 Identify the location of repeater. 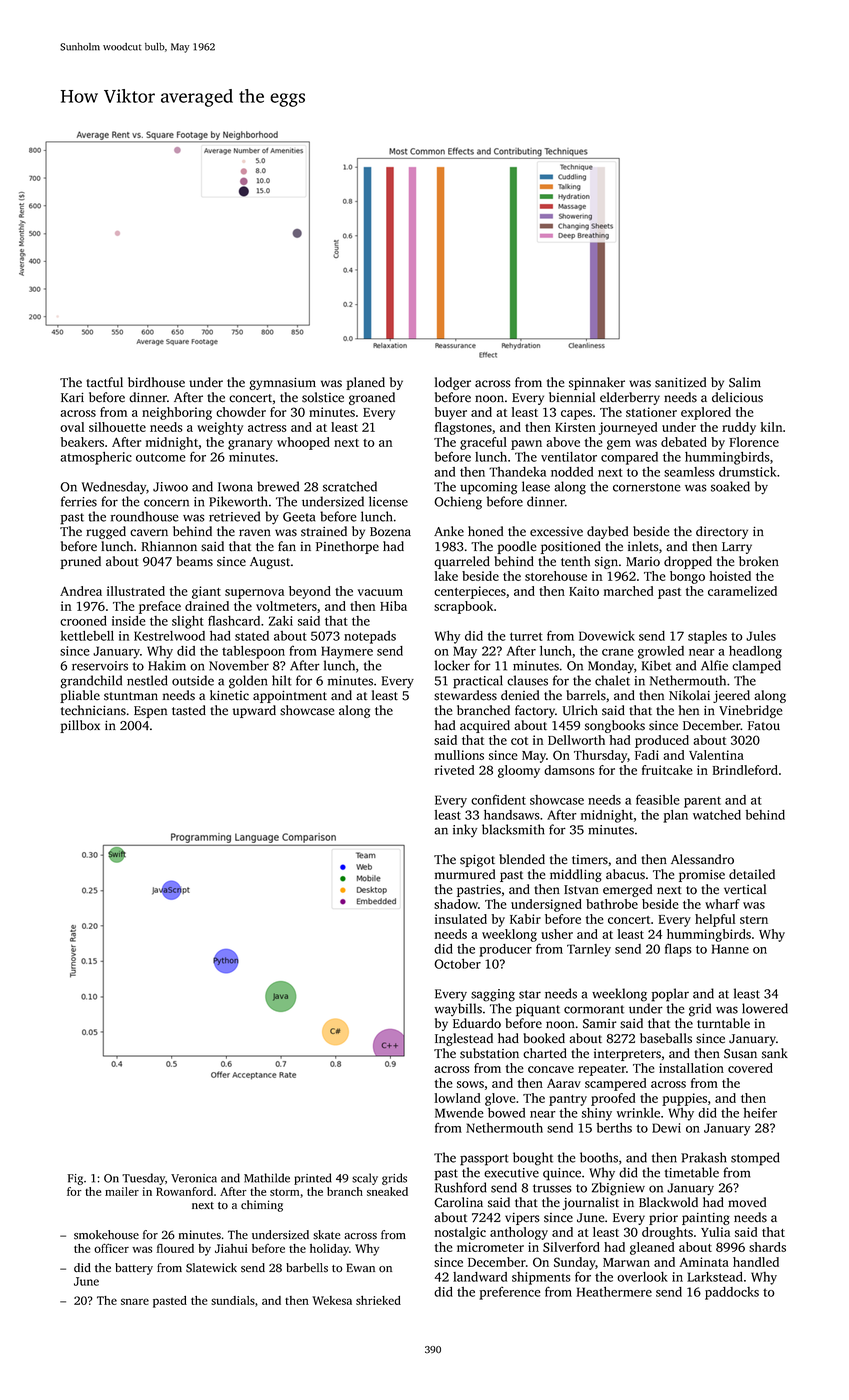
(602, 1070).
